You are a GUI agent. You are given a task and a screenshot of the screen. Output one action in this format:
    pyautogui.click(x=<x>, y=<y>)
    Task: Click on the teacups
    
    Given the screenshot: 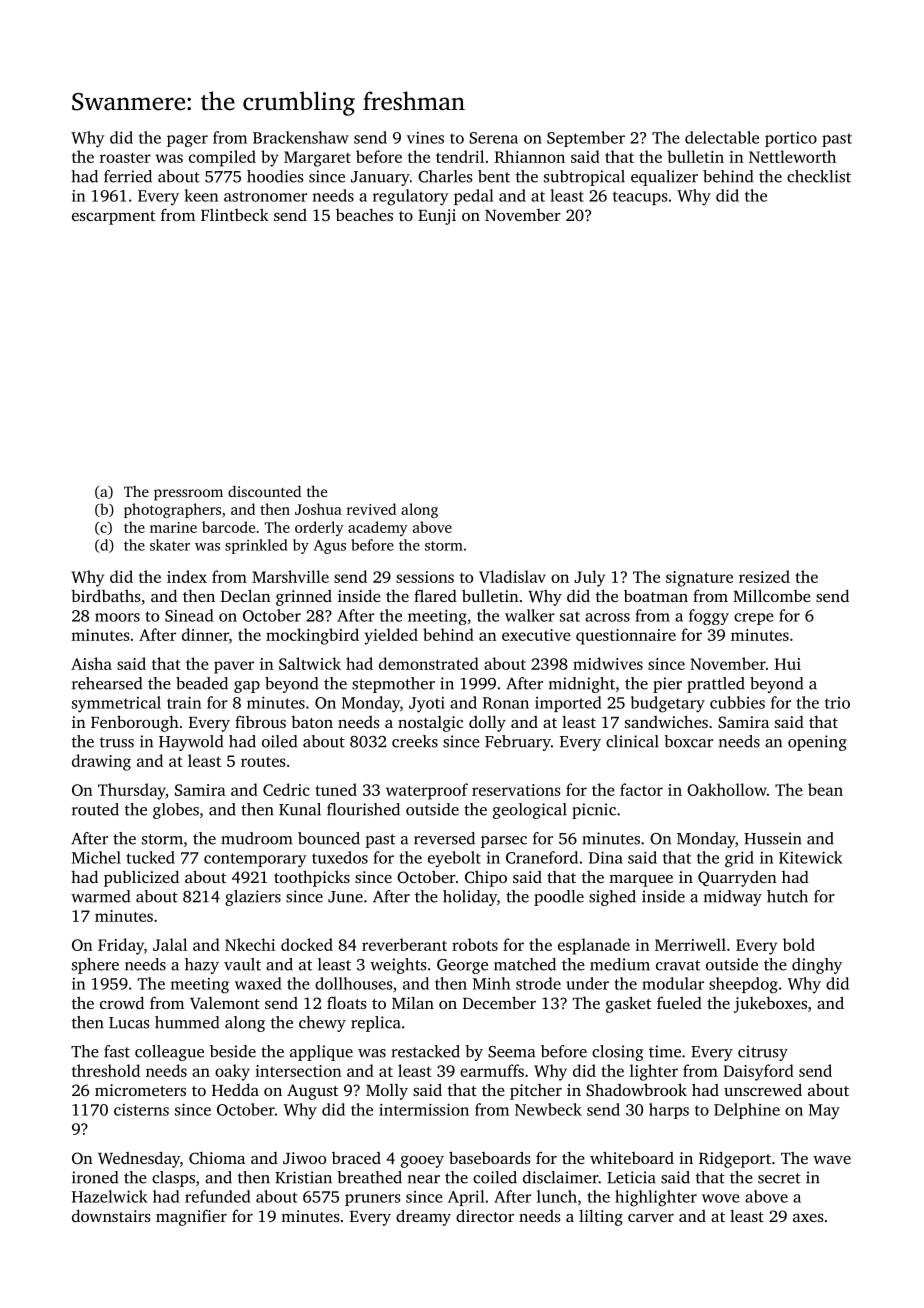 What is the action you would take?
    pyautogui.click(x=640, y=198)
